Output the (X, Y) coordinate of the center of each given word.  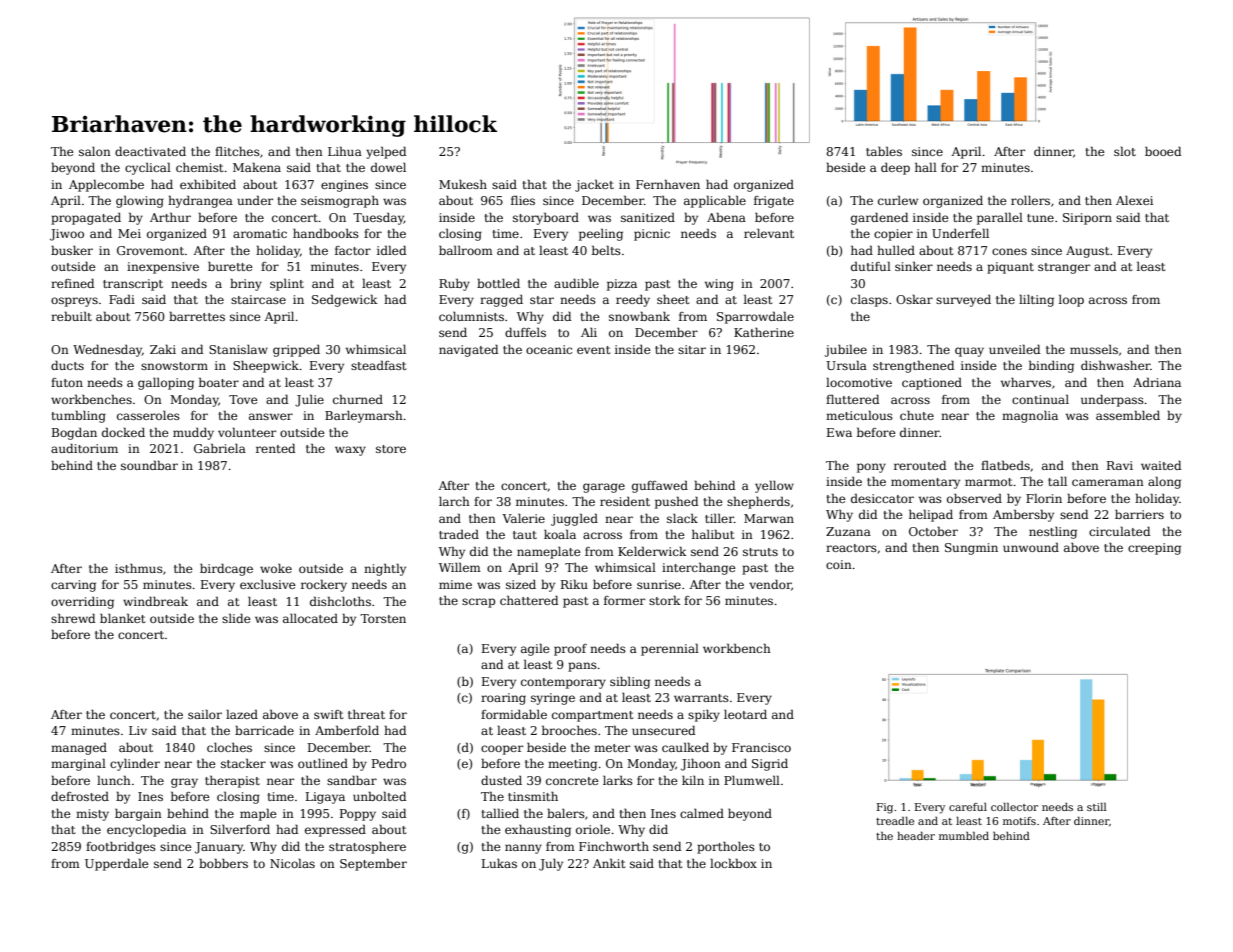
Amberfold (347, 730)
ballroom (466, 250)
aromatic (260, 233)
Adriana (1157, 382)
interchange (699, 568)
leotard (745, 714)
